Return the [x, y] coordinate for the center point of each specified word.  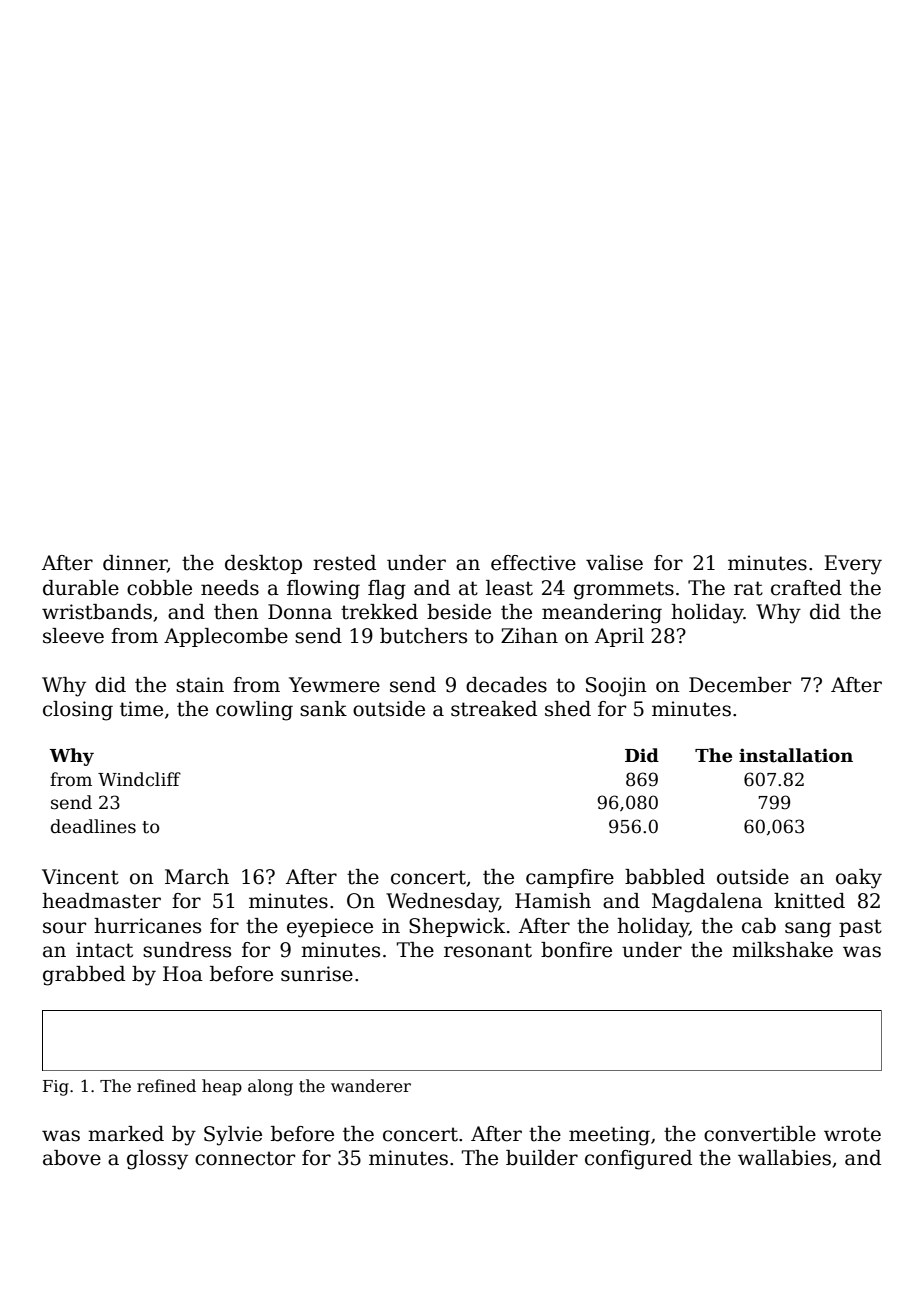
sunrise [317, 974]
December [740, 685]
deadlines [93, 826]
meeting [609, 1136]
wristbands [97, 612]
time [141, 709]
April [619, 637]
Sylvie [233, 1136]
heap [222, 1087]
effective [533, 563]
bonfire [576, 950]
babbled [665, 877]
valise [614, 563]
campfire [570, 878]
